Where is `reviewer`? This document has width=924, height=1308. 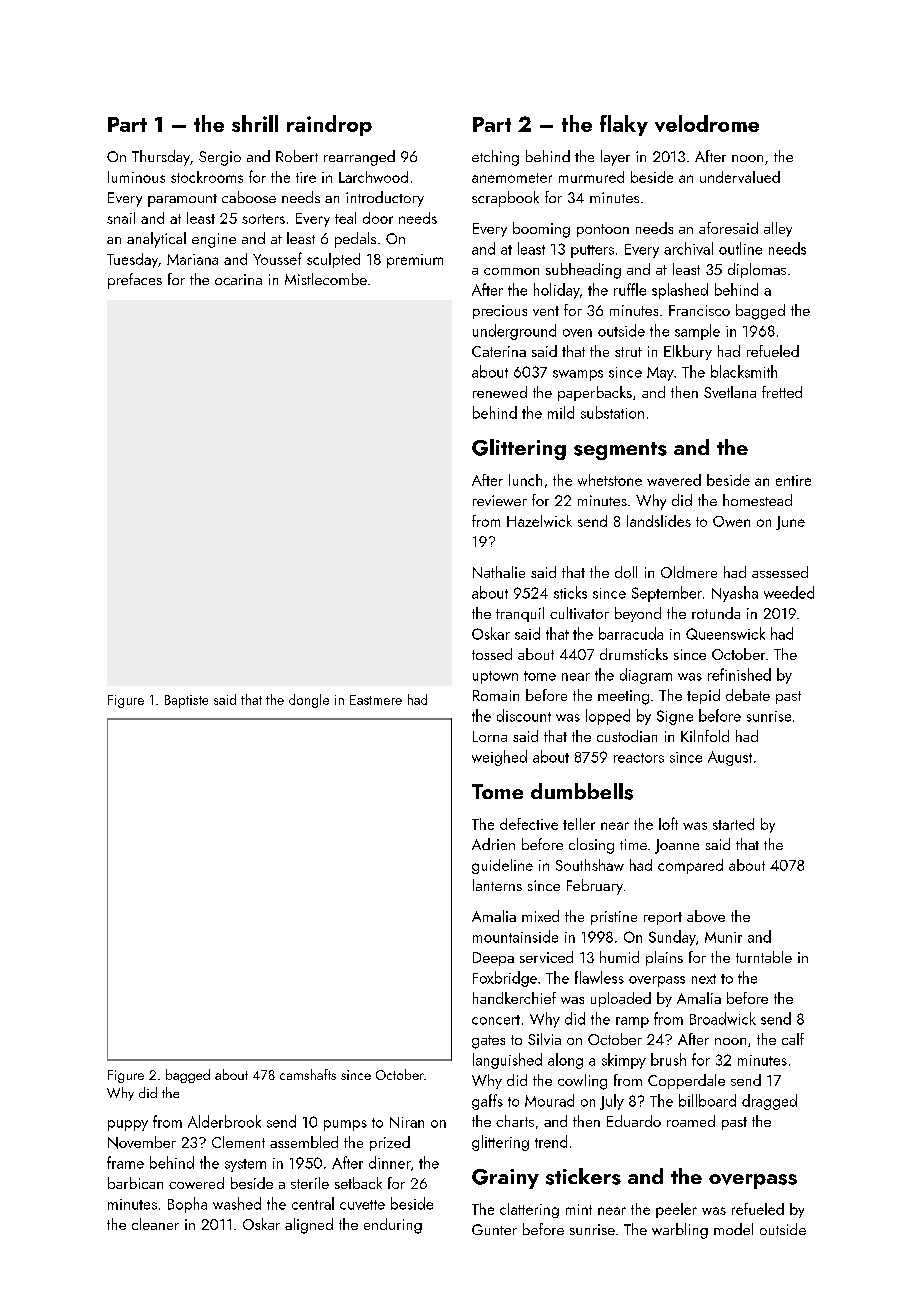 reviewer is located at coordinates (500, 500).
